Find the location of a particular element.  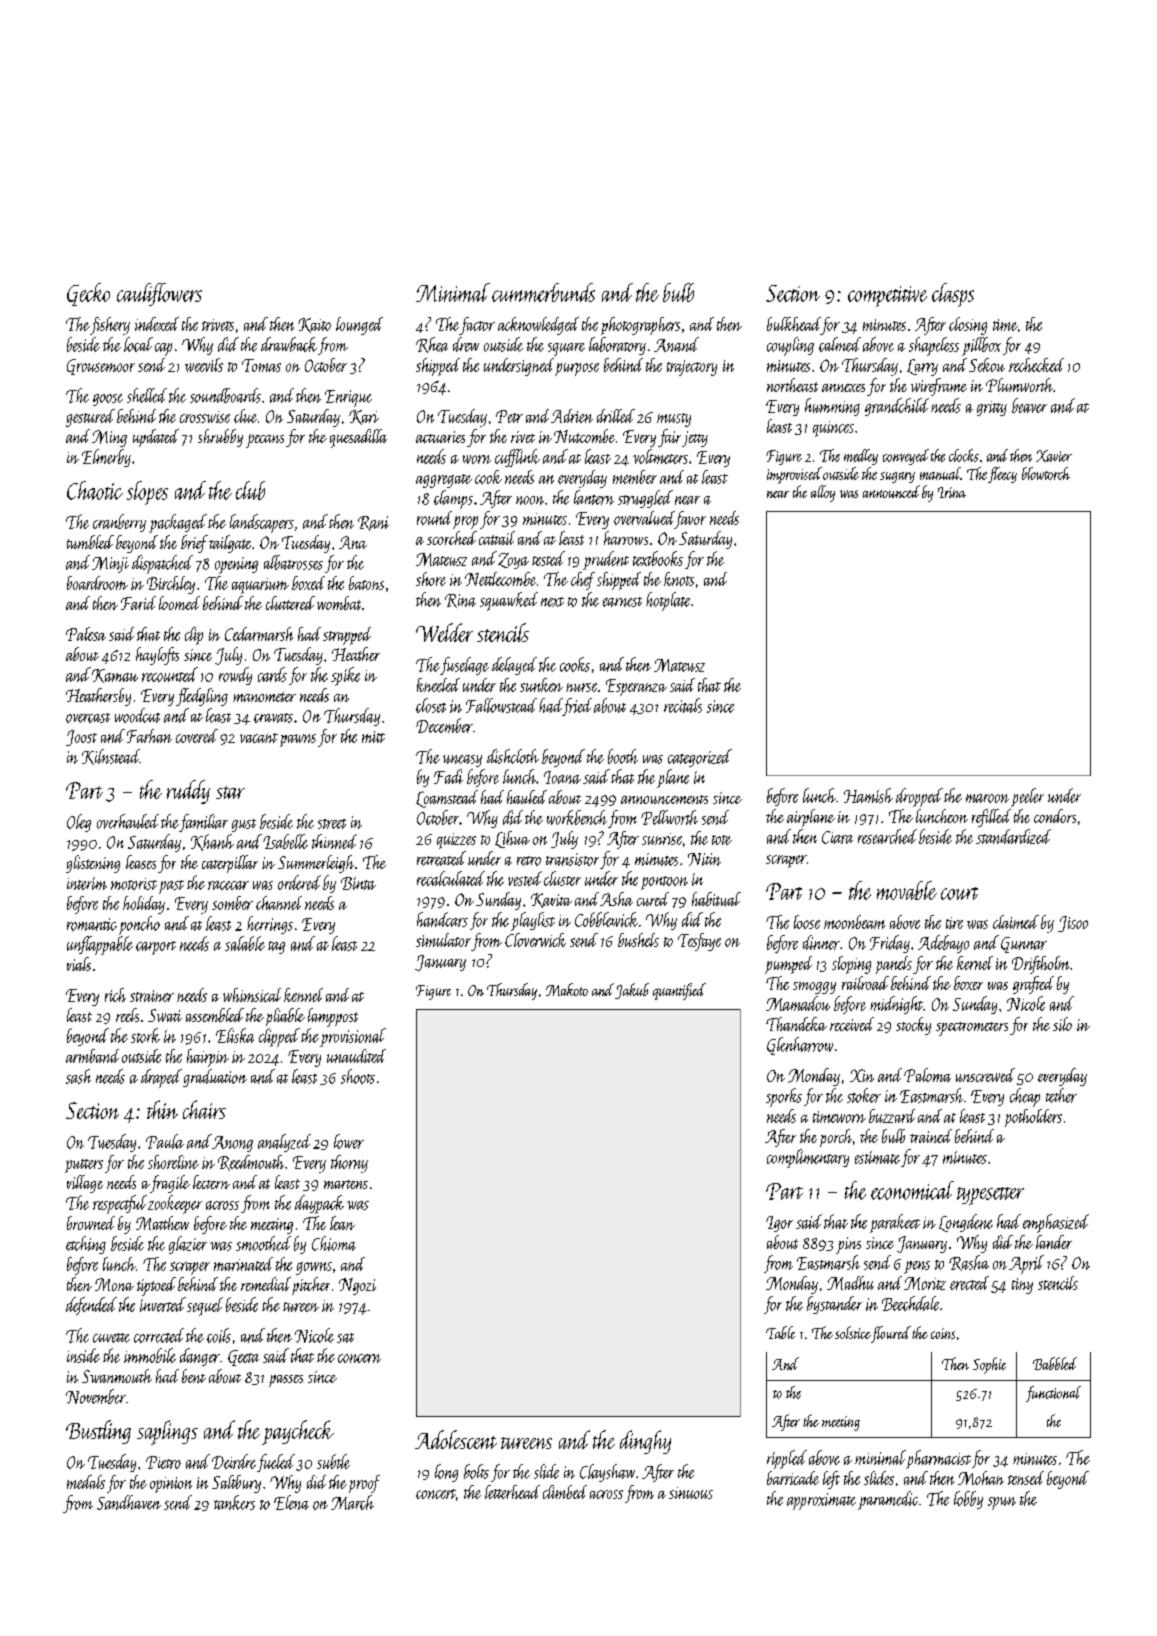

cummerbunds is located at coordinates (543, 292).
